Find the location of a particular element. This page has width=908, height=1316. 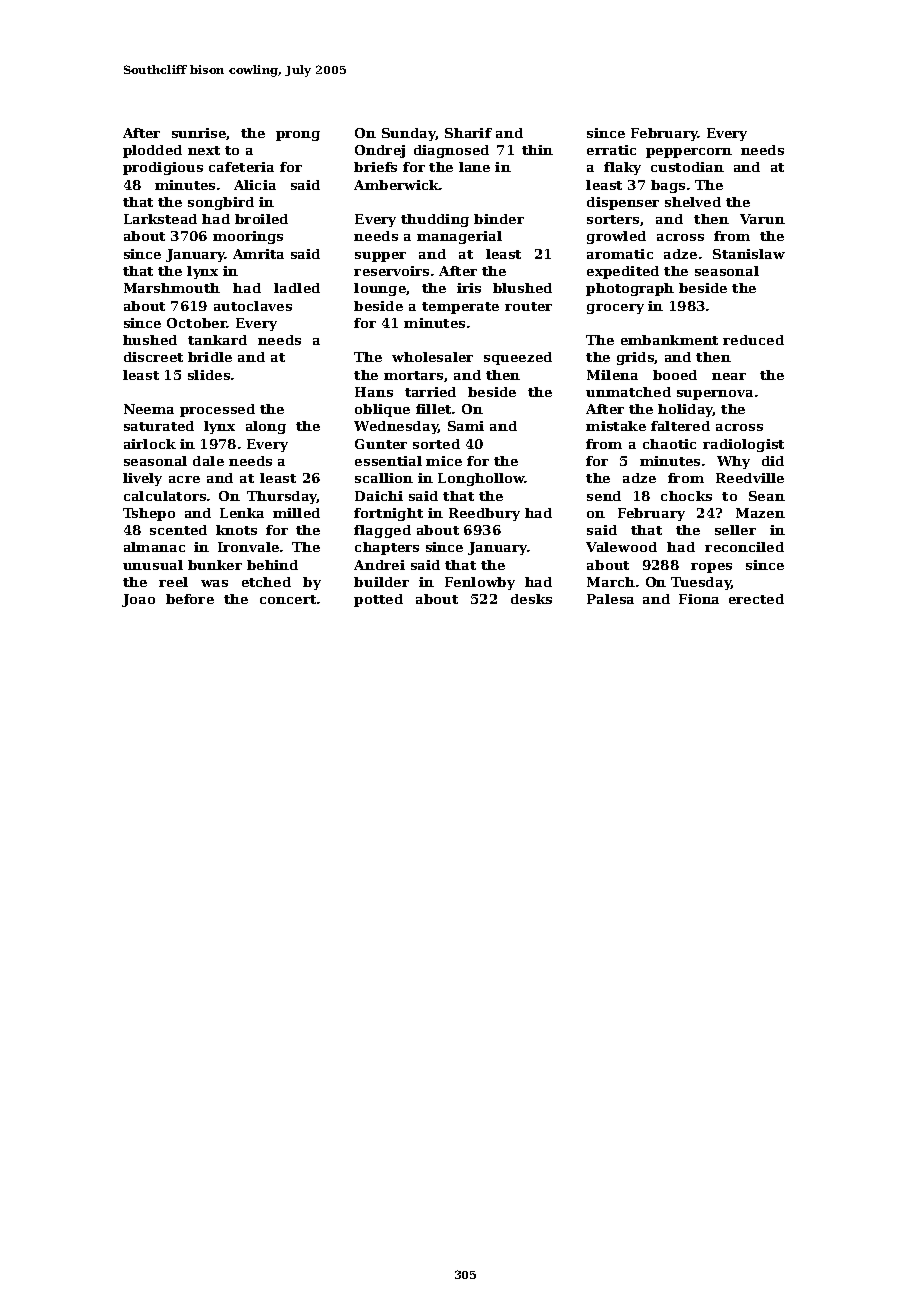

bridle is located at coordinates (210, 357).
